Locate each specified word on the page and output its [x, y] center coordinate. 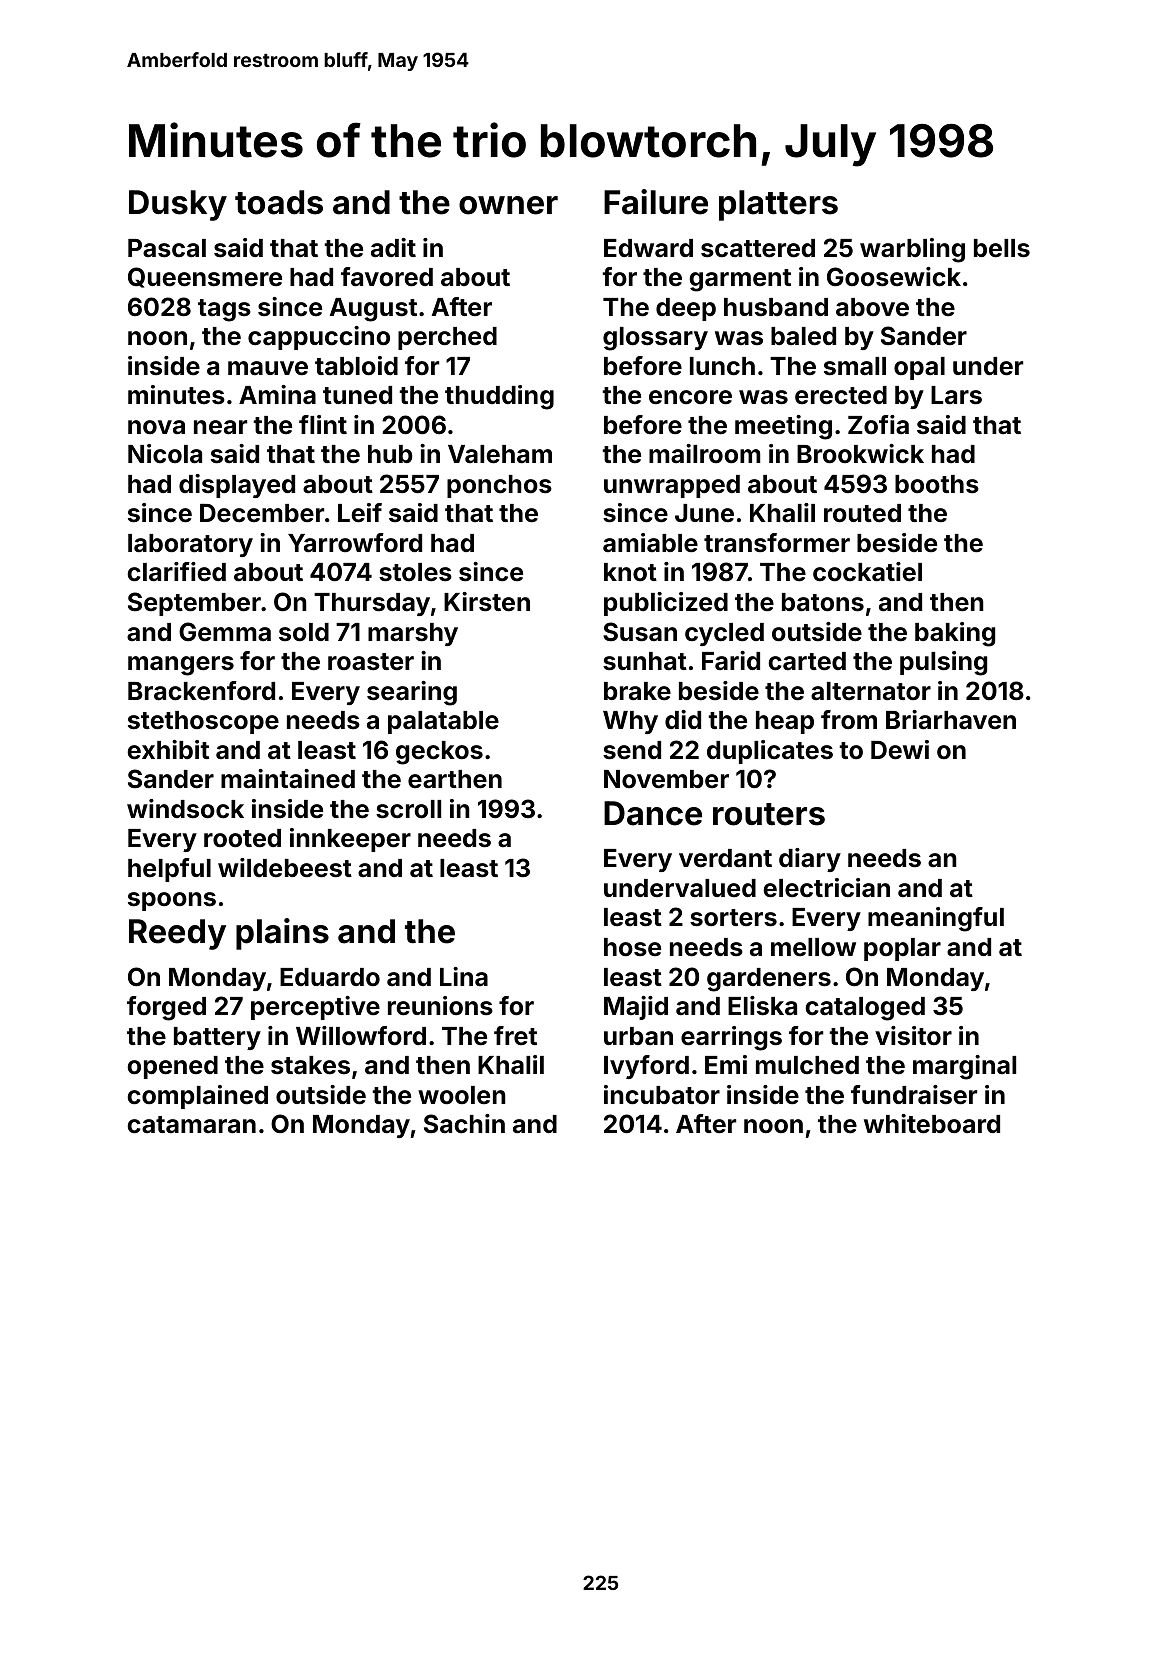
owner [508, 205]
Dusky [178, 205]
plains [282, 934]
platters [778, 205]
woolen [462, 1095]
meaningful [936, 919]
